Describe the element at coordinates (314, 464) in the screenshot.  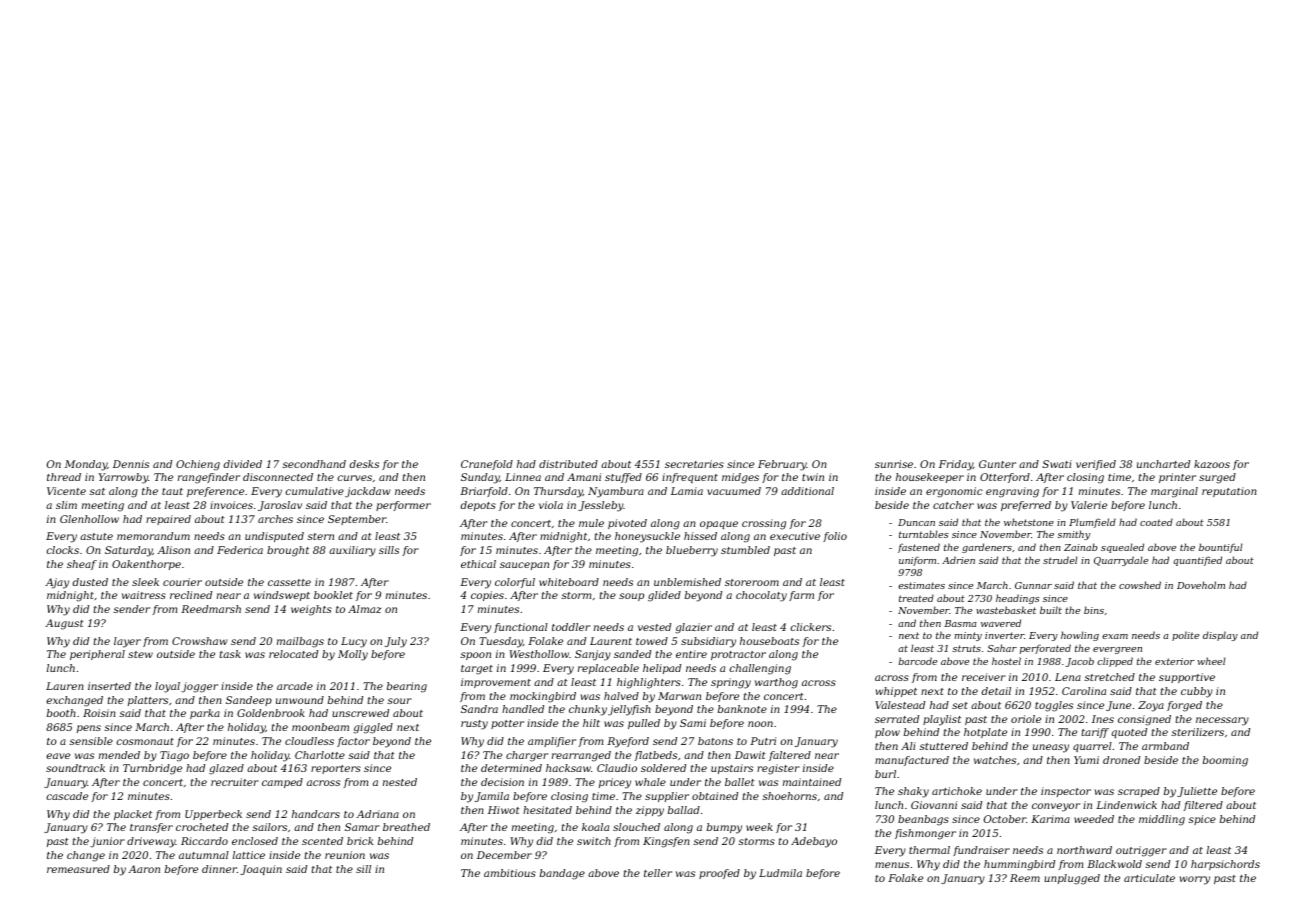
I see `secondhand` at that location.
